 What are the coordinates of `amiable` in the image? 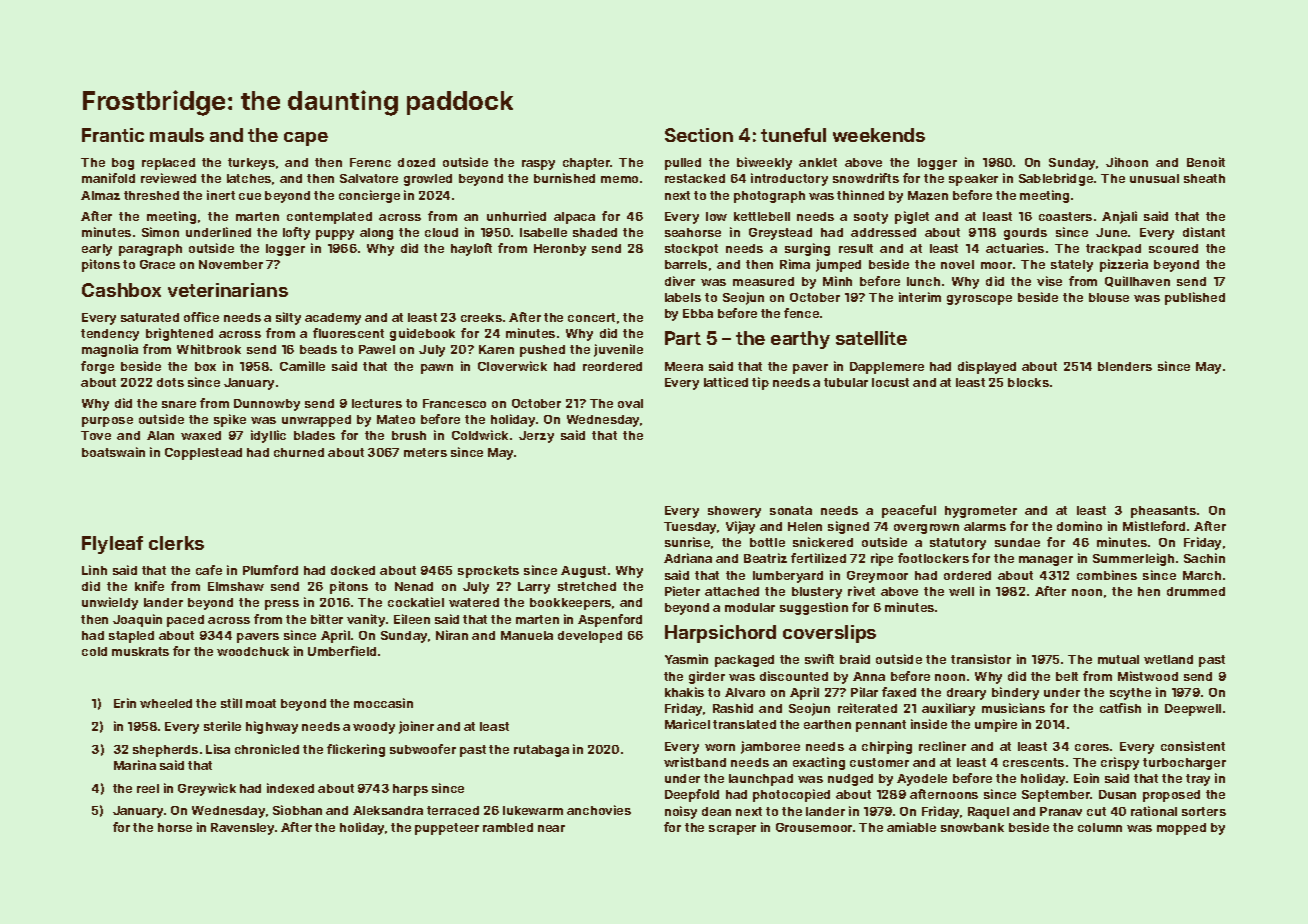 It's located at (911, 827).
